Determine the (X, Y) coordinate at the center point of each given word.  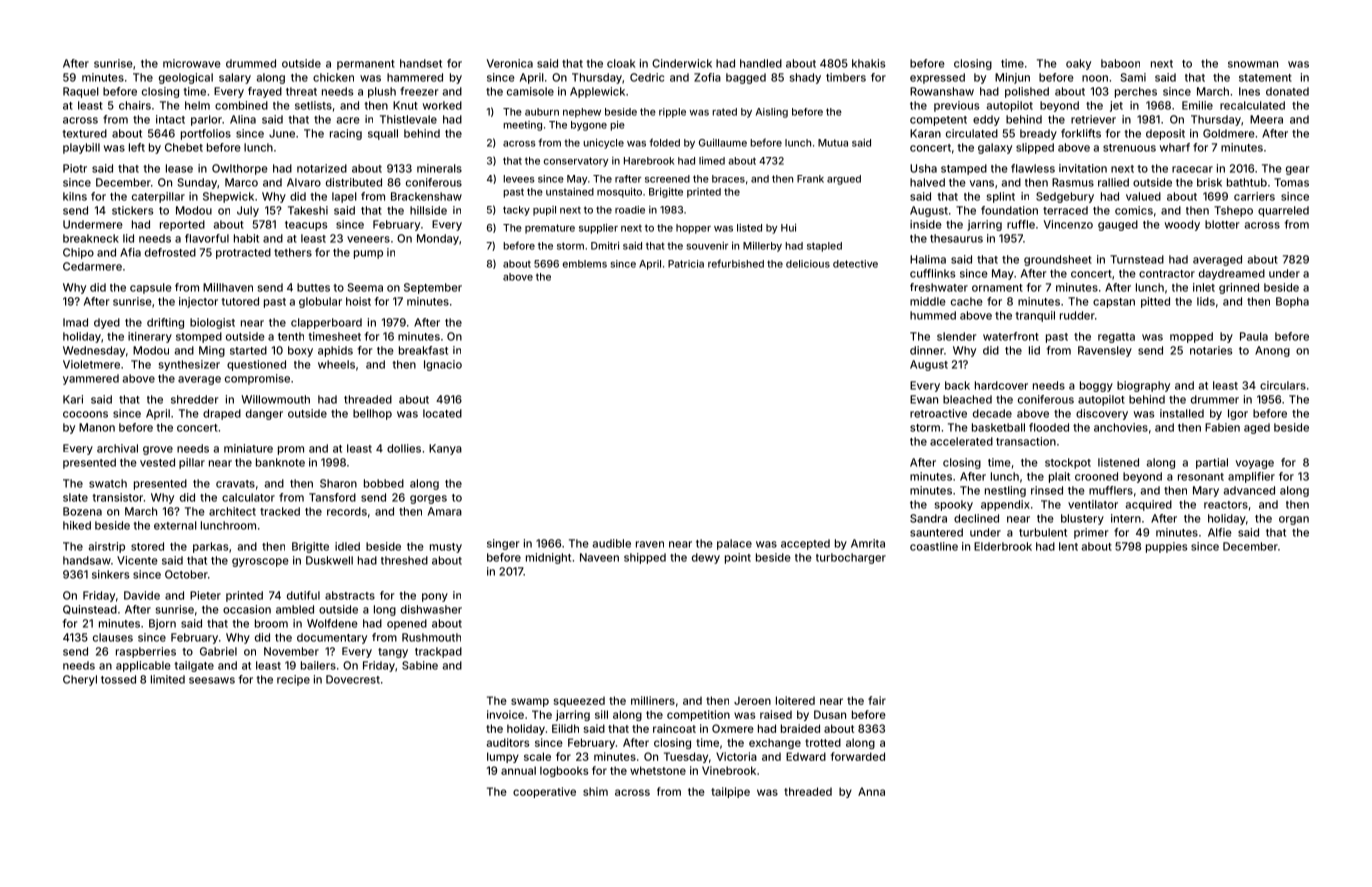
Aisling (772, 113)
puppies (1166, 547)
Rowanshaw (942, 91)
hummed (933, 315)
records (347, 511)
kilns (75, 196)
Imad (75, 322)
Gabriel (218, 651)
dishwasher (431, 609)
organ (1294, 520)
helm (197, 105)
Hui (788, 228)
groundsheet (1058, 260)
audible (611, 543)
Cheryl (80, 680)
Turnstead (1137, 259)
